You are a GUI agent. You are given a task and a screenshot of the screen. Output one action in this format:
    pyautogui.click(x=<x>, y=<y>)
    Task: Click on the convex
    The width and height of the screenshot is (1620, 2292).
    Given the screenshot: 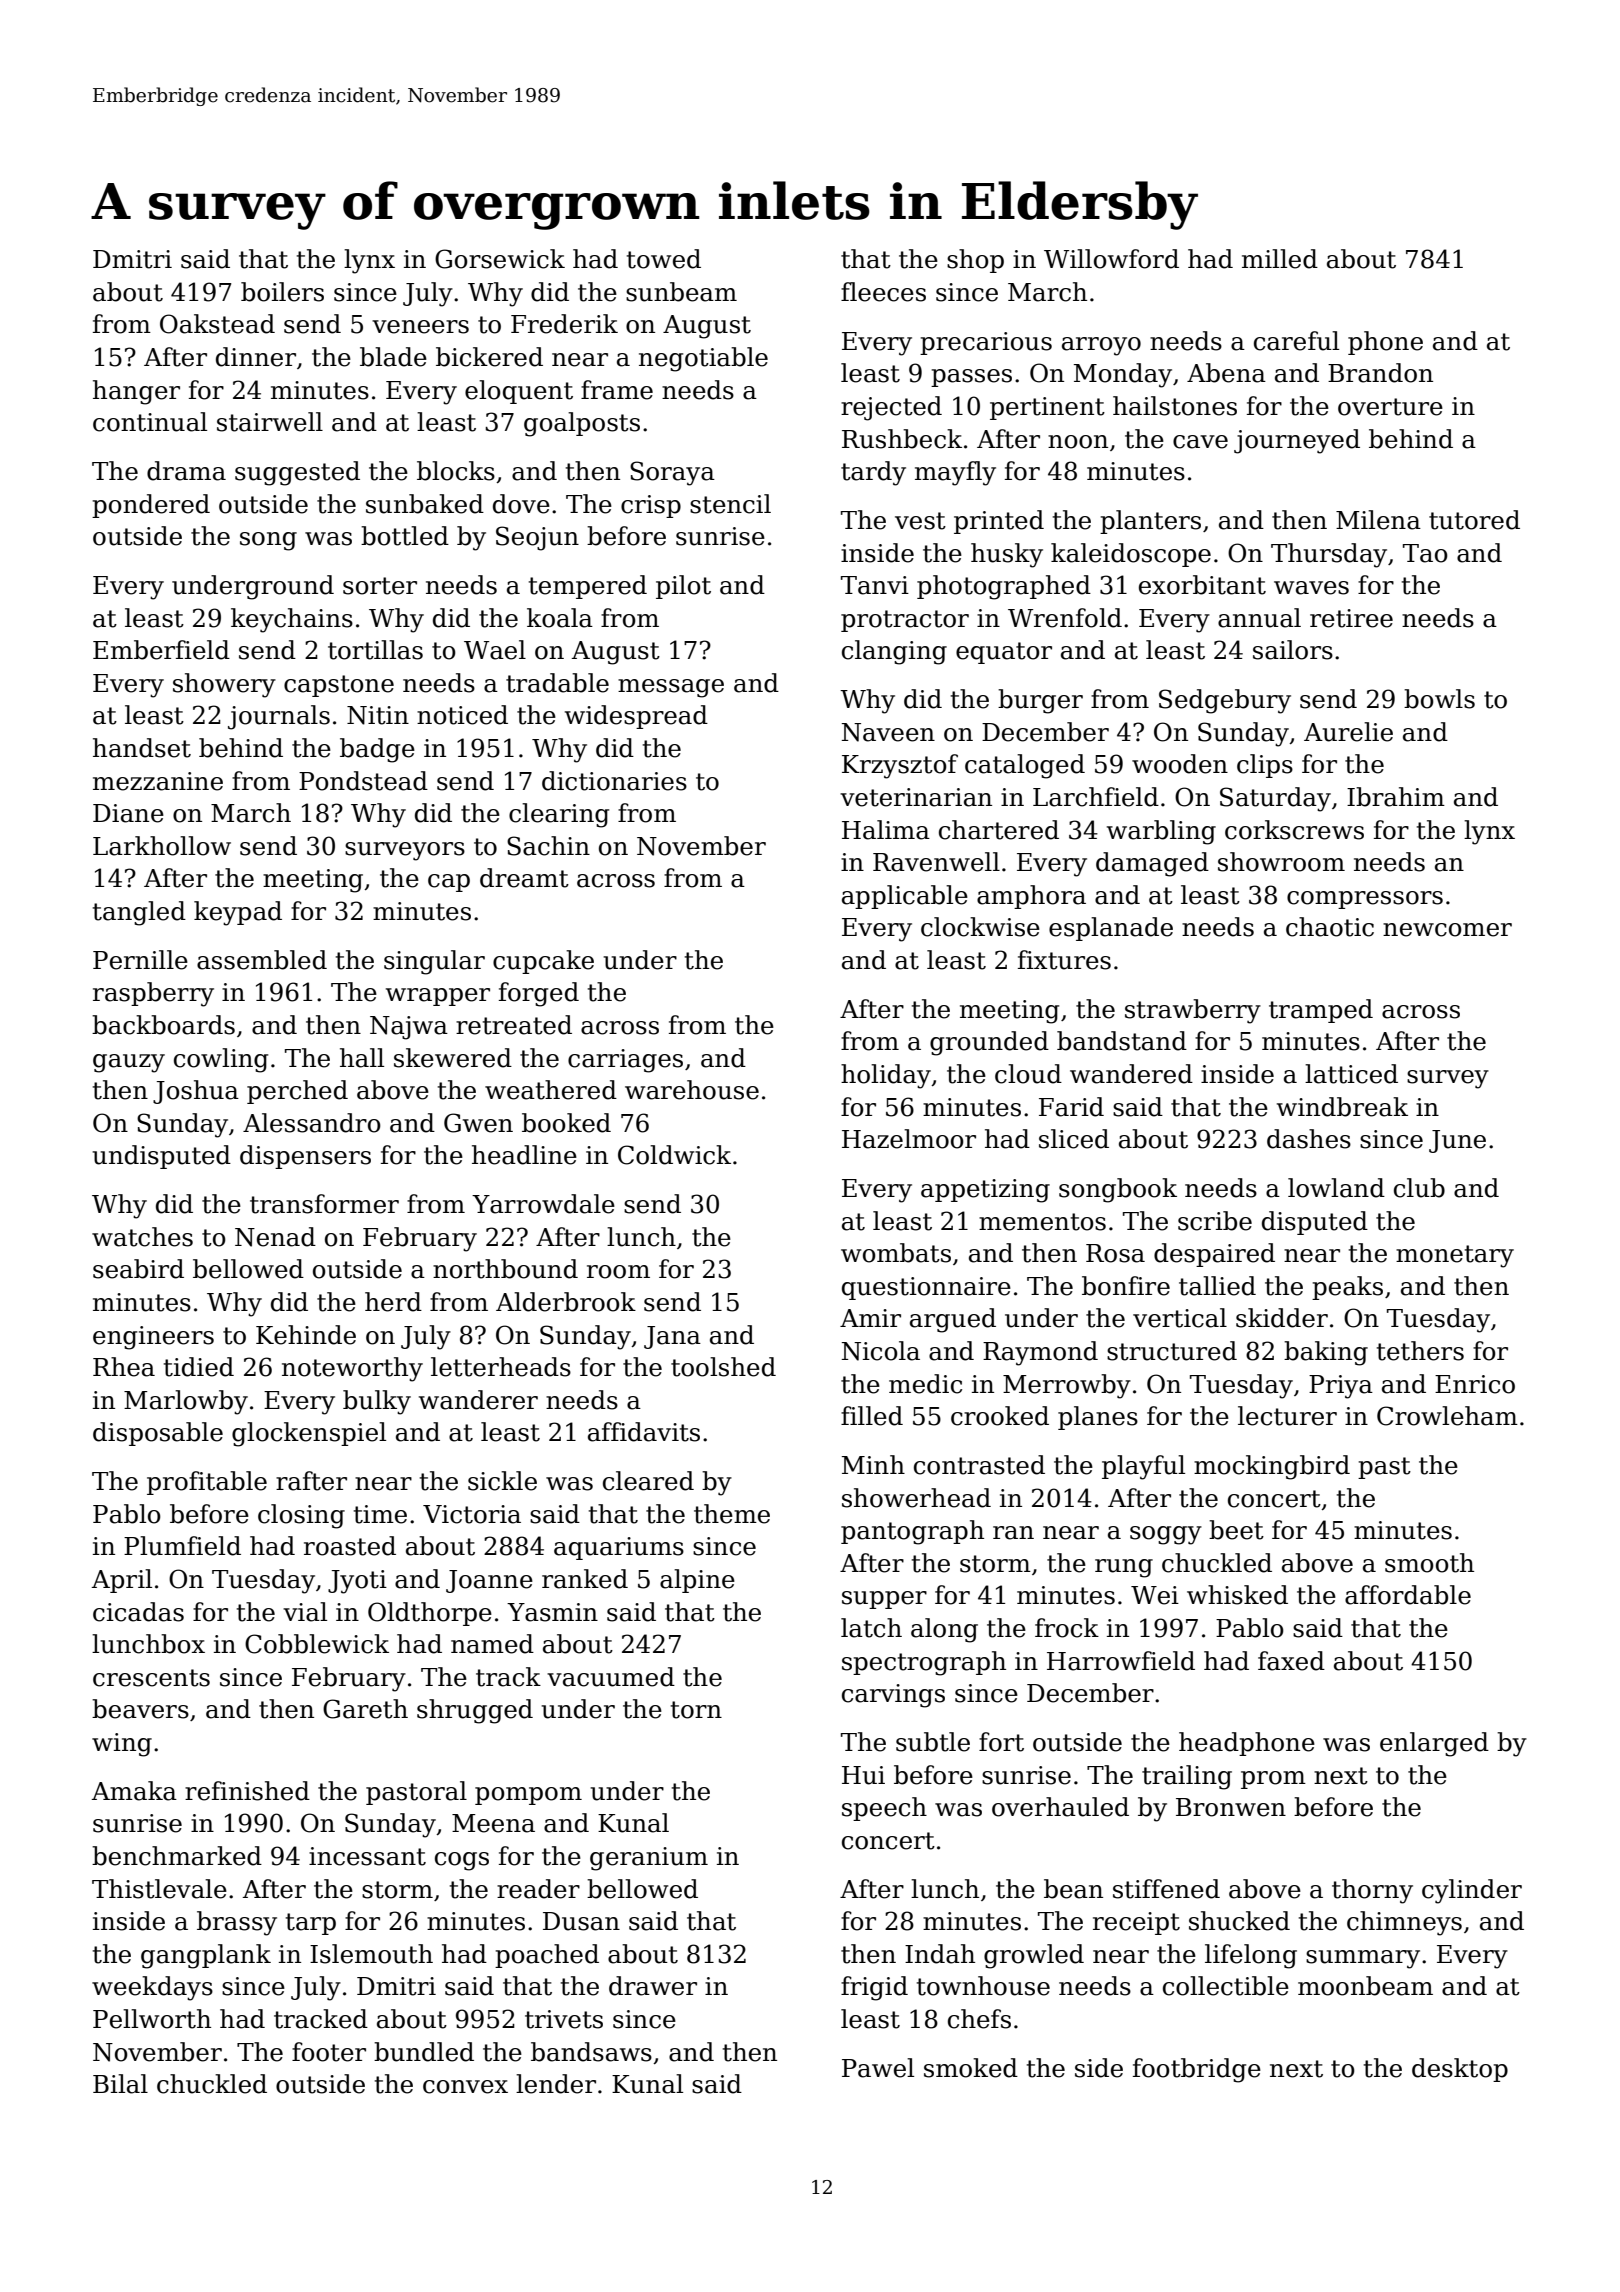 What is the action you would take?
    pyautogui.click(x=465, y=2087)
